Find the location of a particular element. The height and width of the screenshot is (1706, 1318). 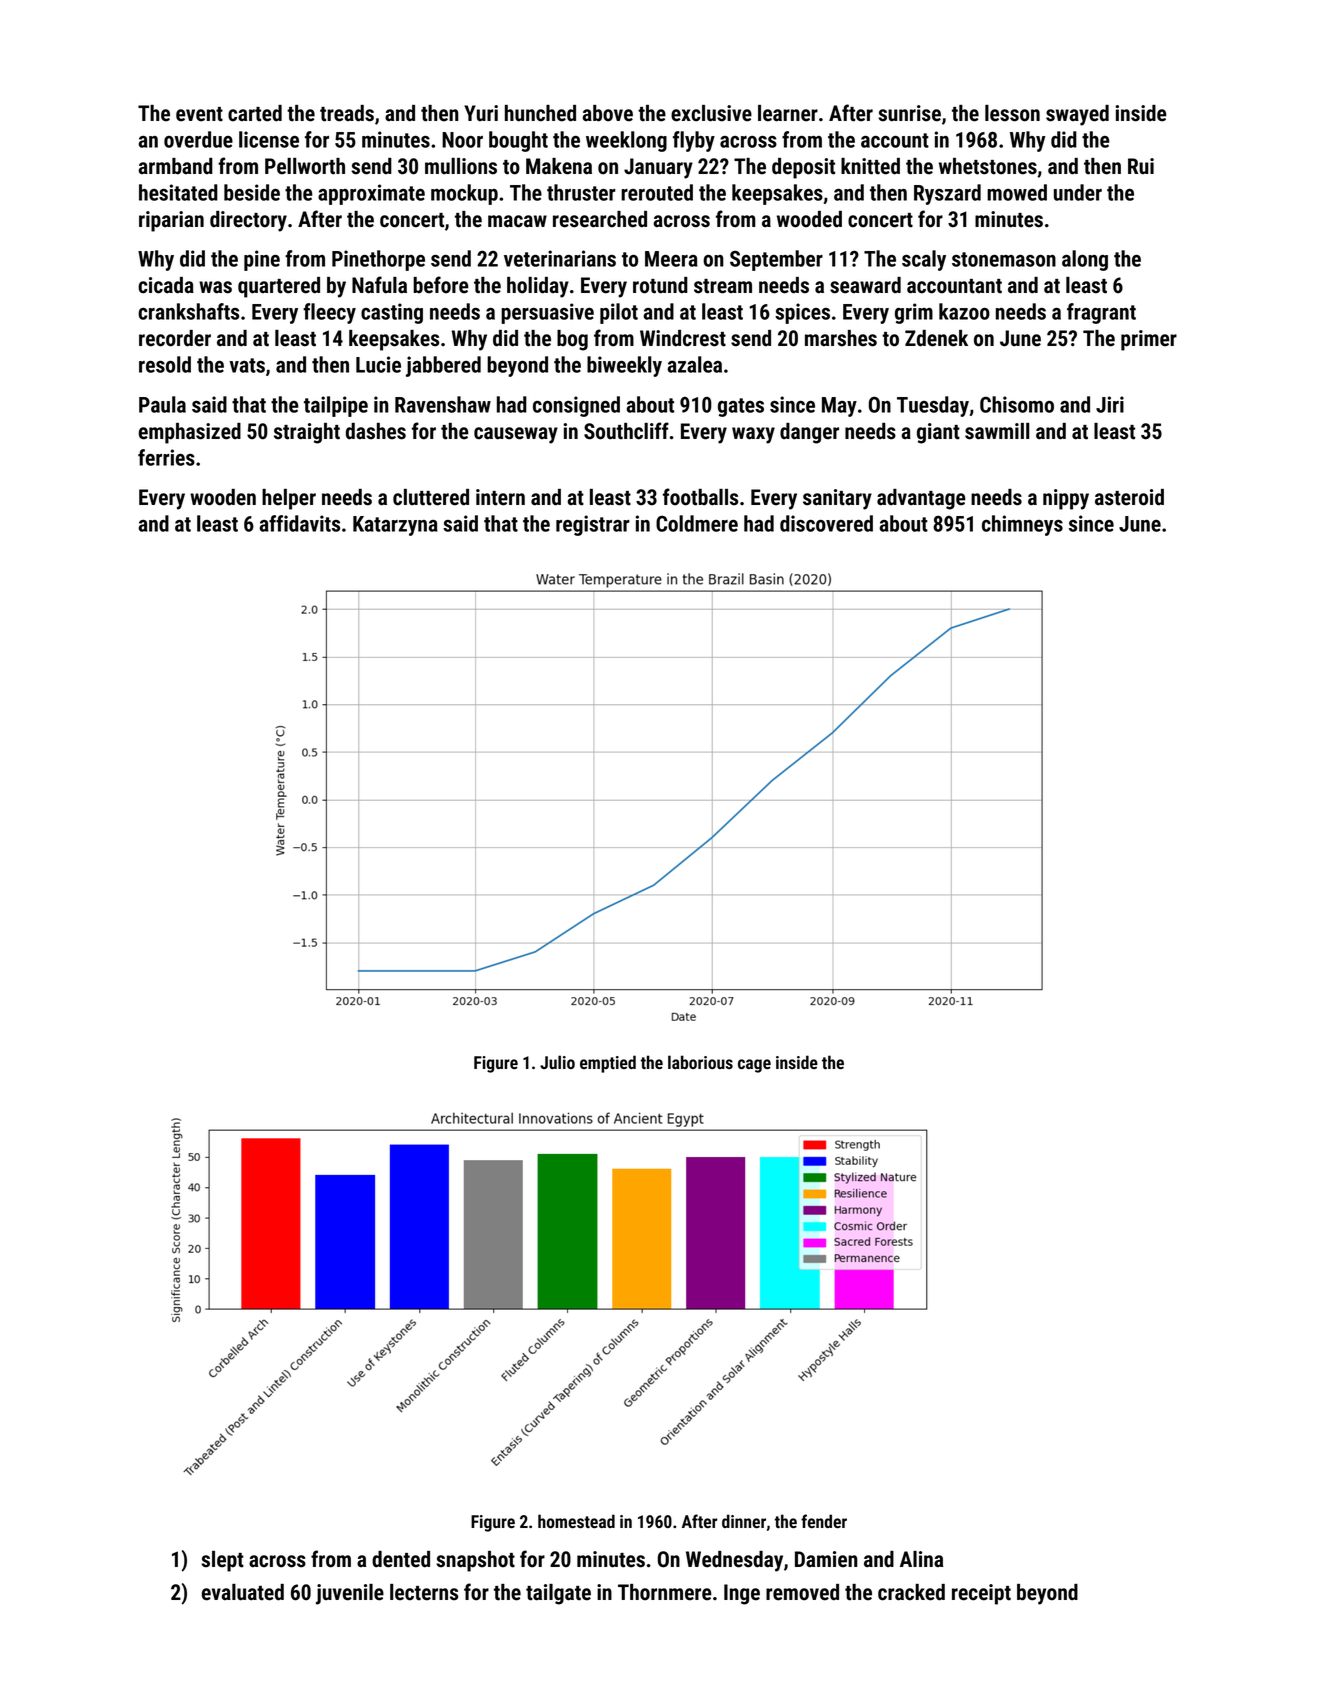

approximate is located at coordinates (371, 194).
